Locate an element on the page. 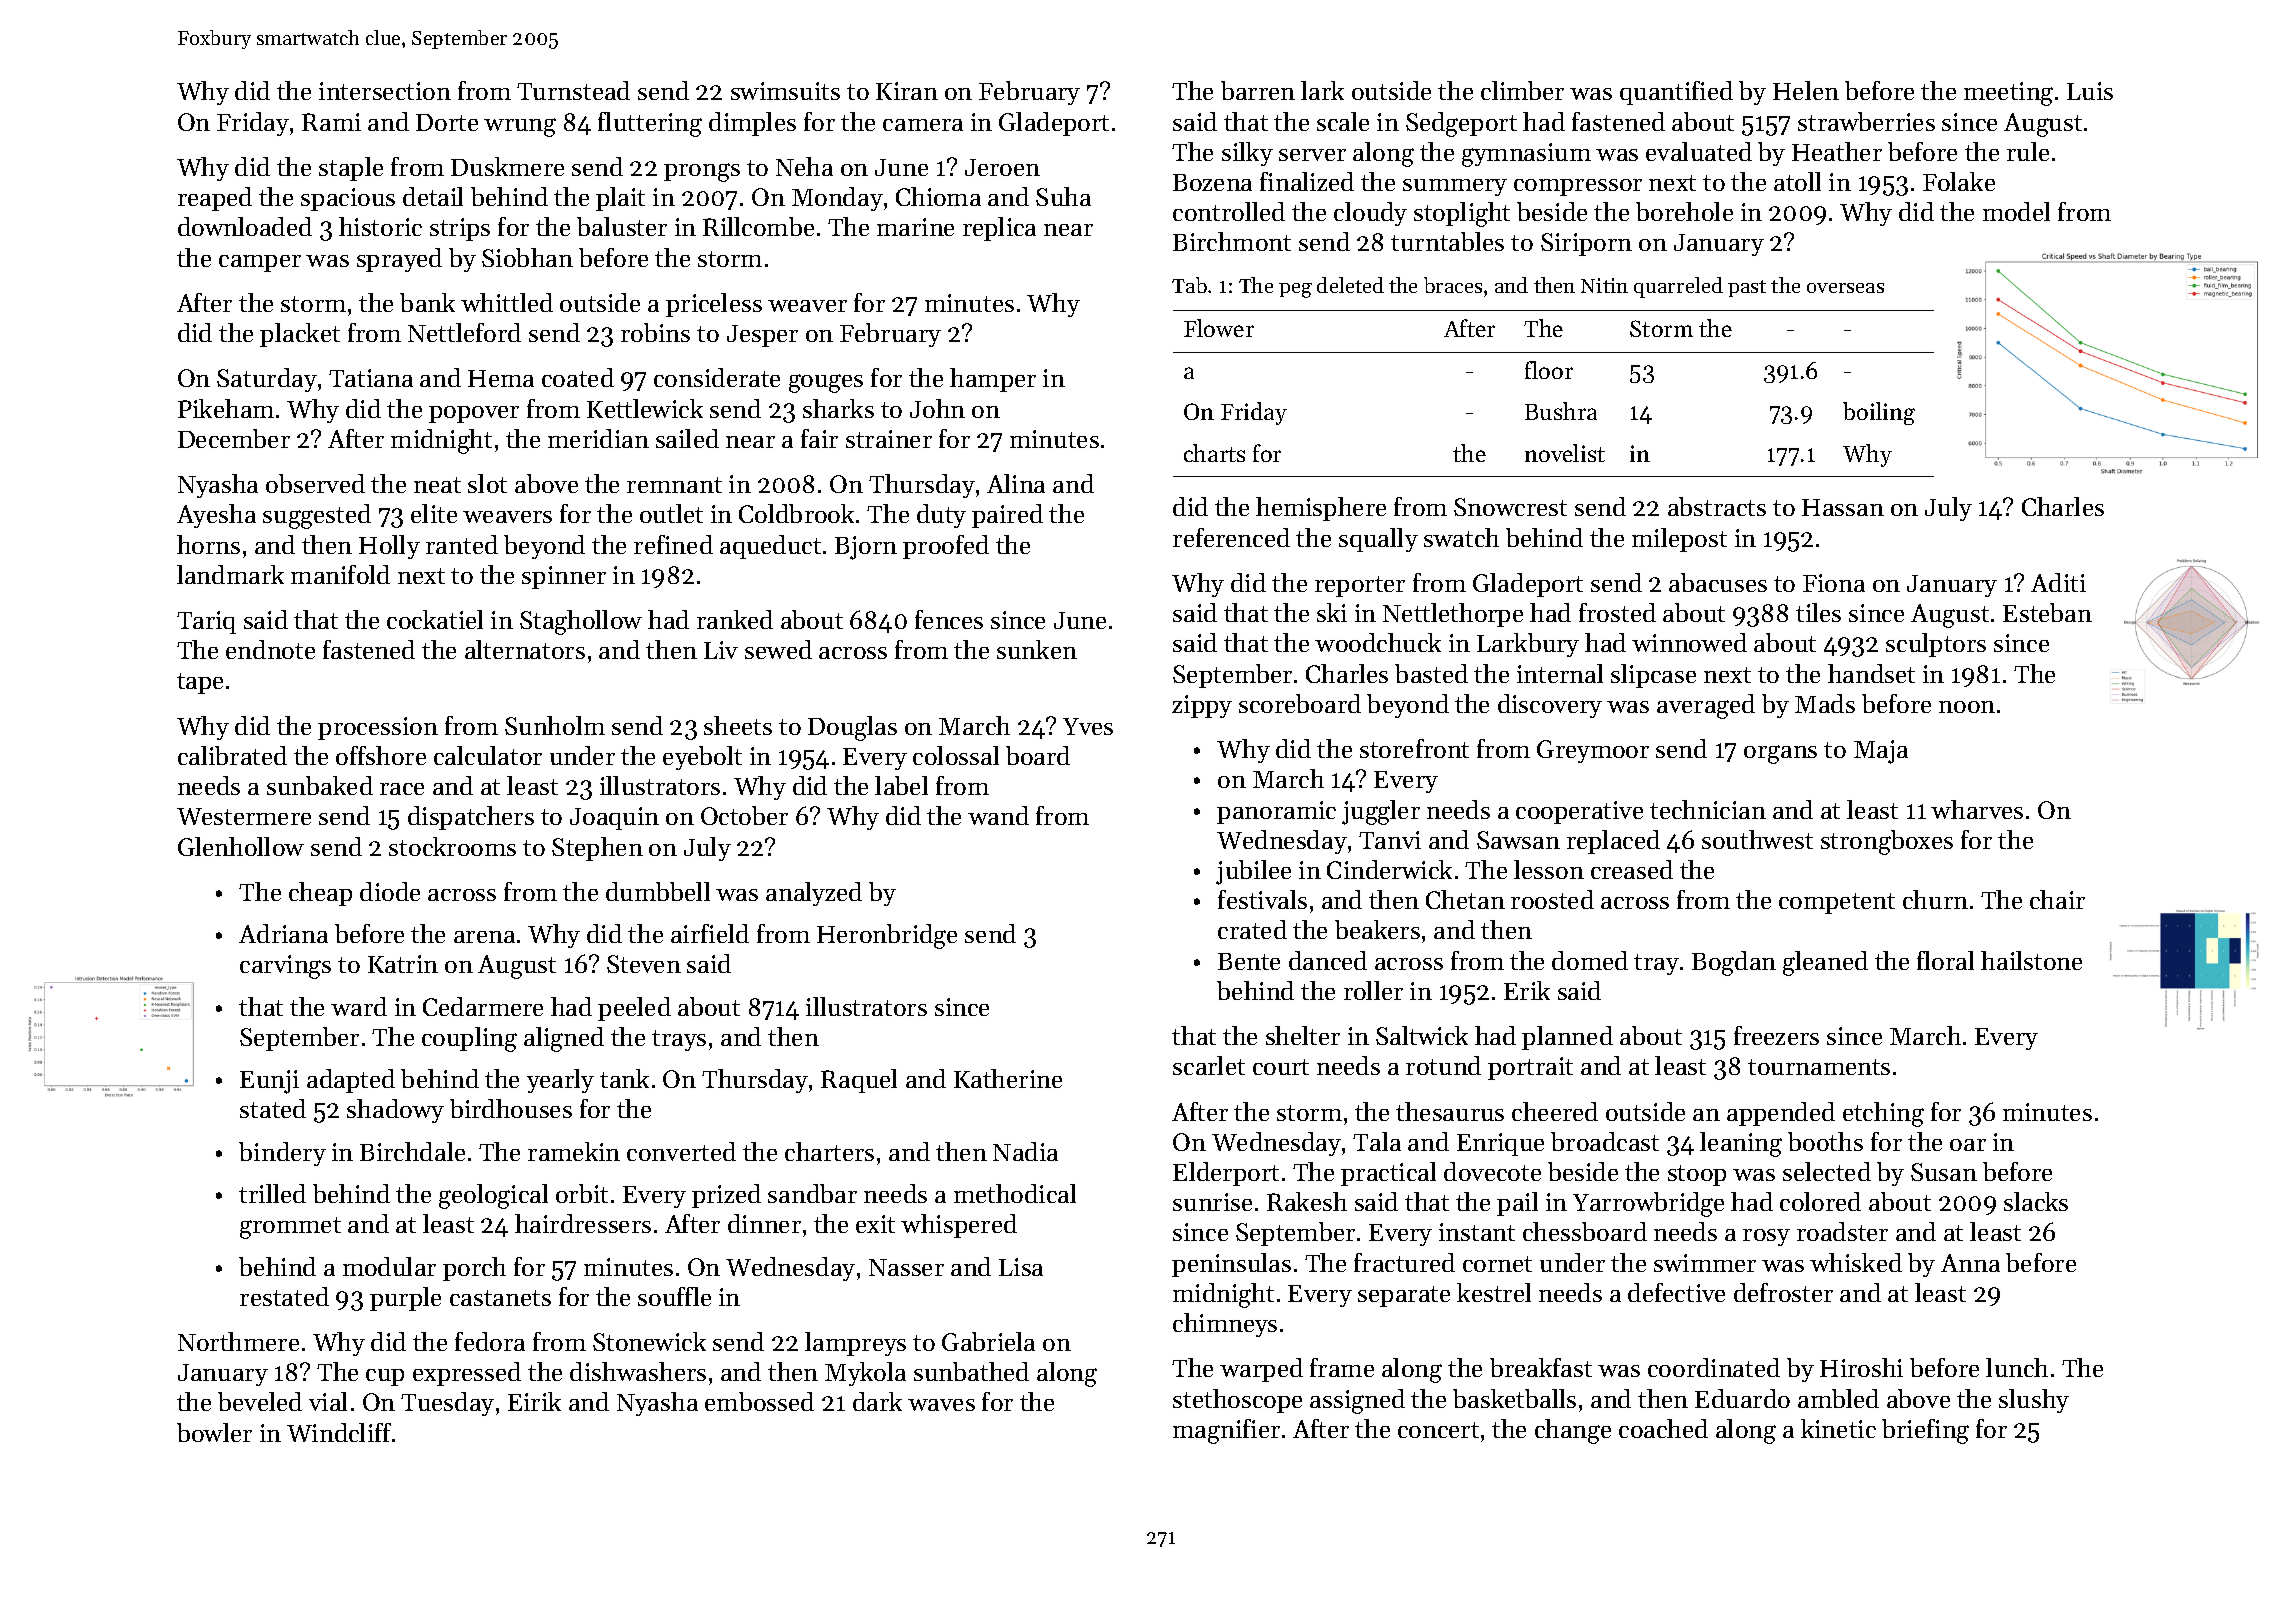  Aditi is located at coordinates (2058, 582).
